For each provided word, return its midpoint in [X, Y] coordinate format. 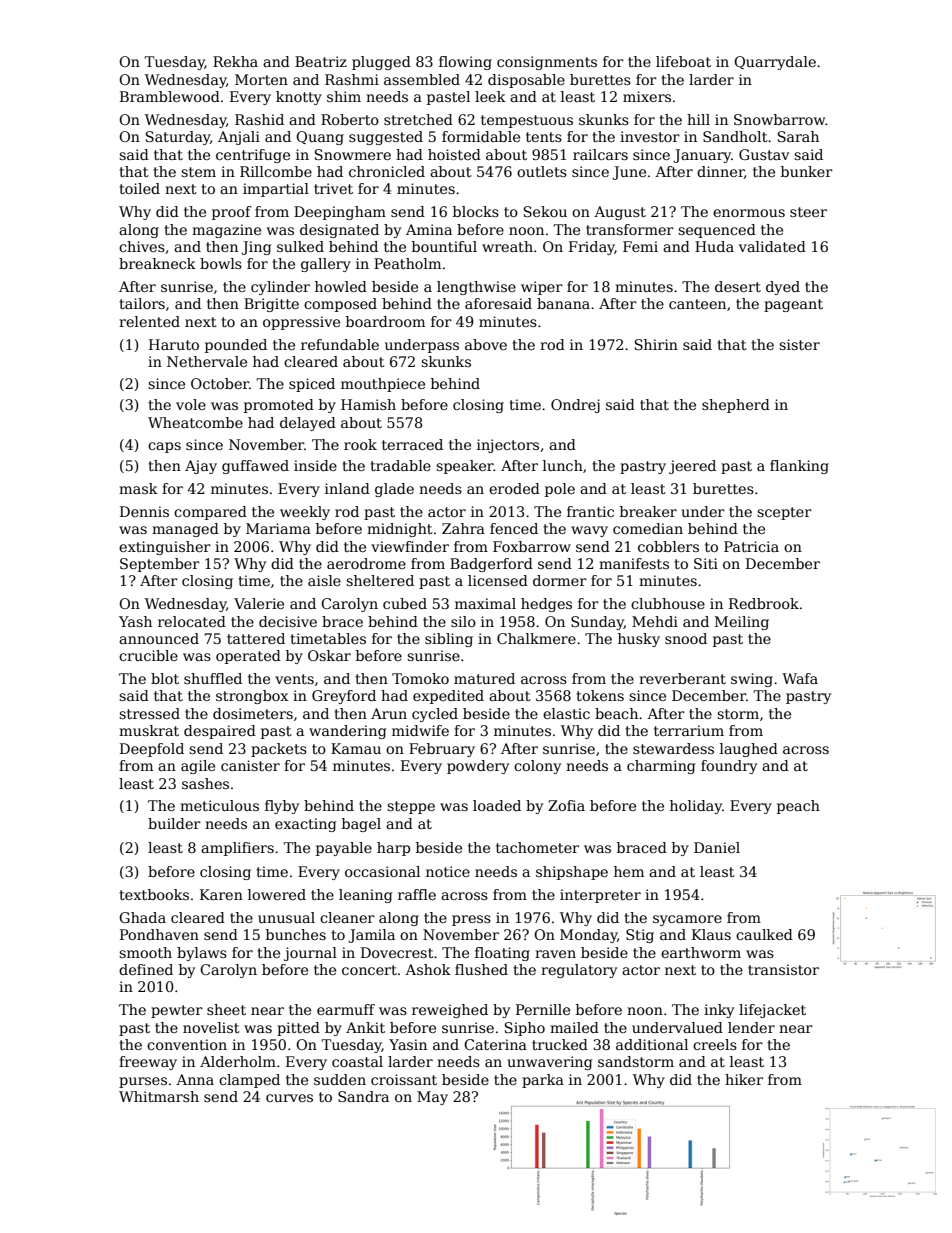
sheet [226, 1009]
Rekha [235, 61]
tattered [256, 638]
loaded [497, 805]
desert [738, 286]
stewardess [673, 748]
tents [544, 137]
